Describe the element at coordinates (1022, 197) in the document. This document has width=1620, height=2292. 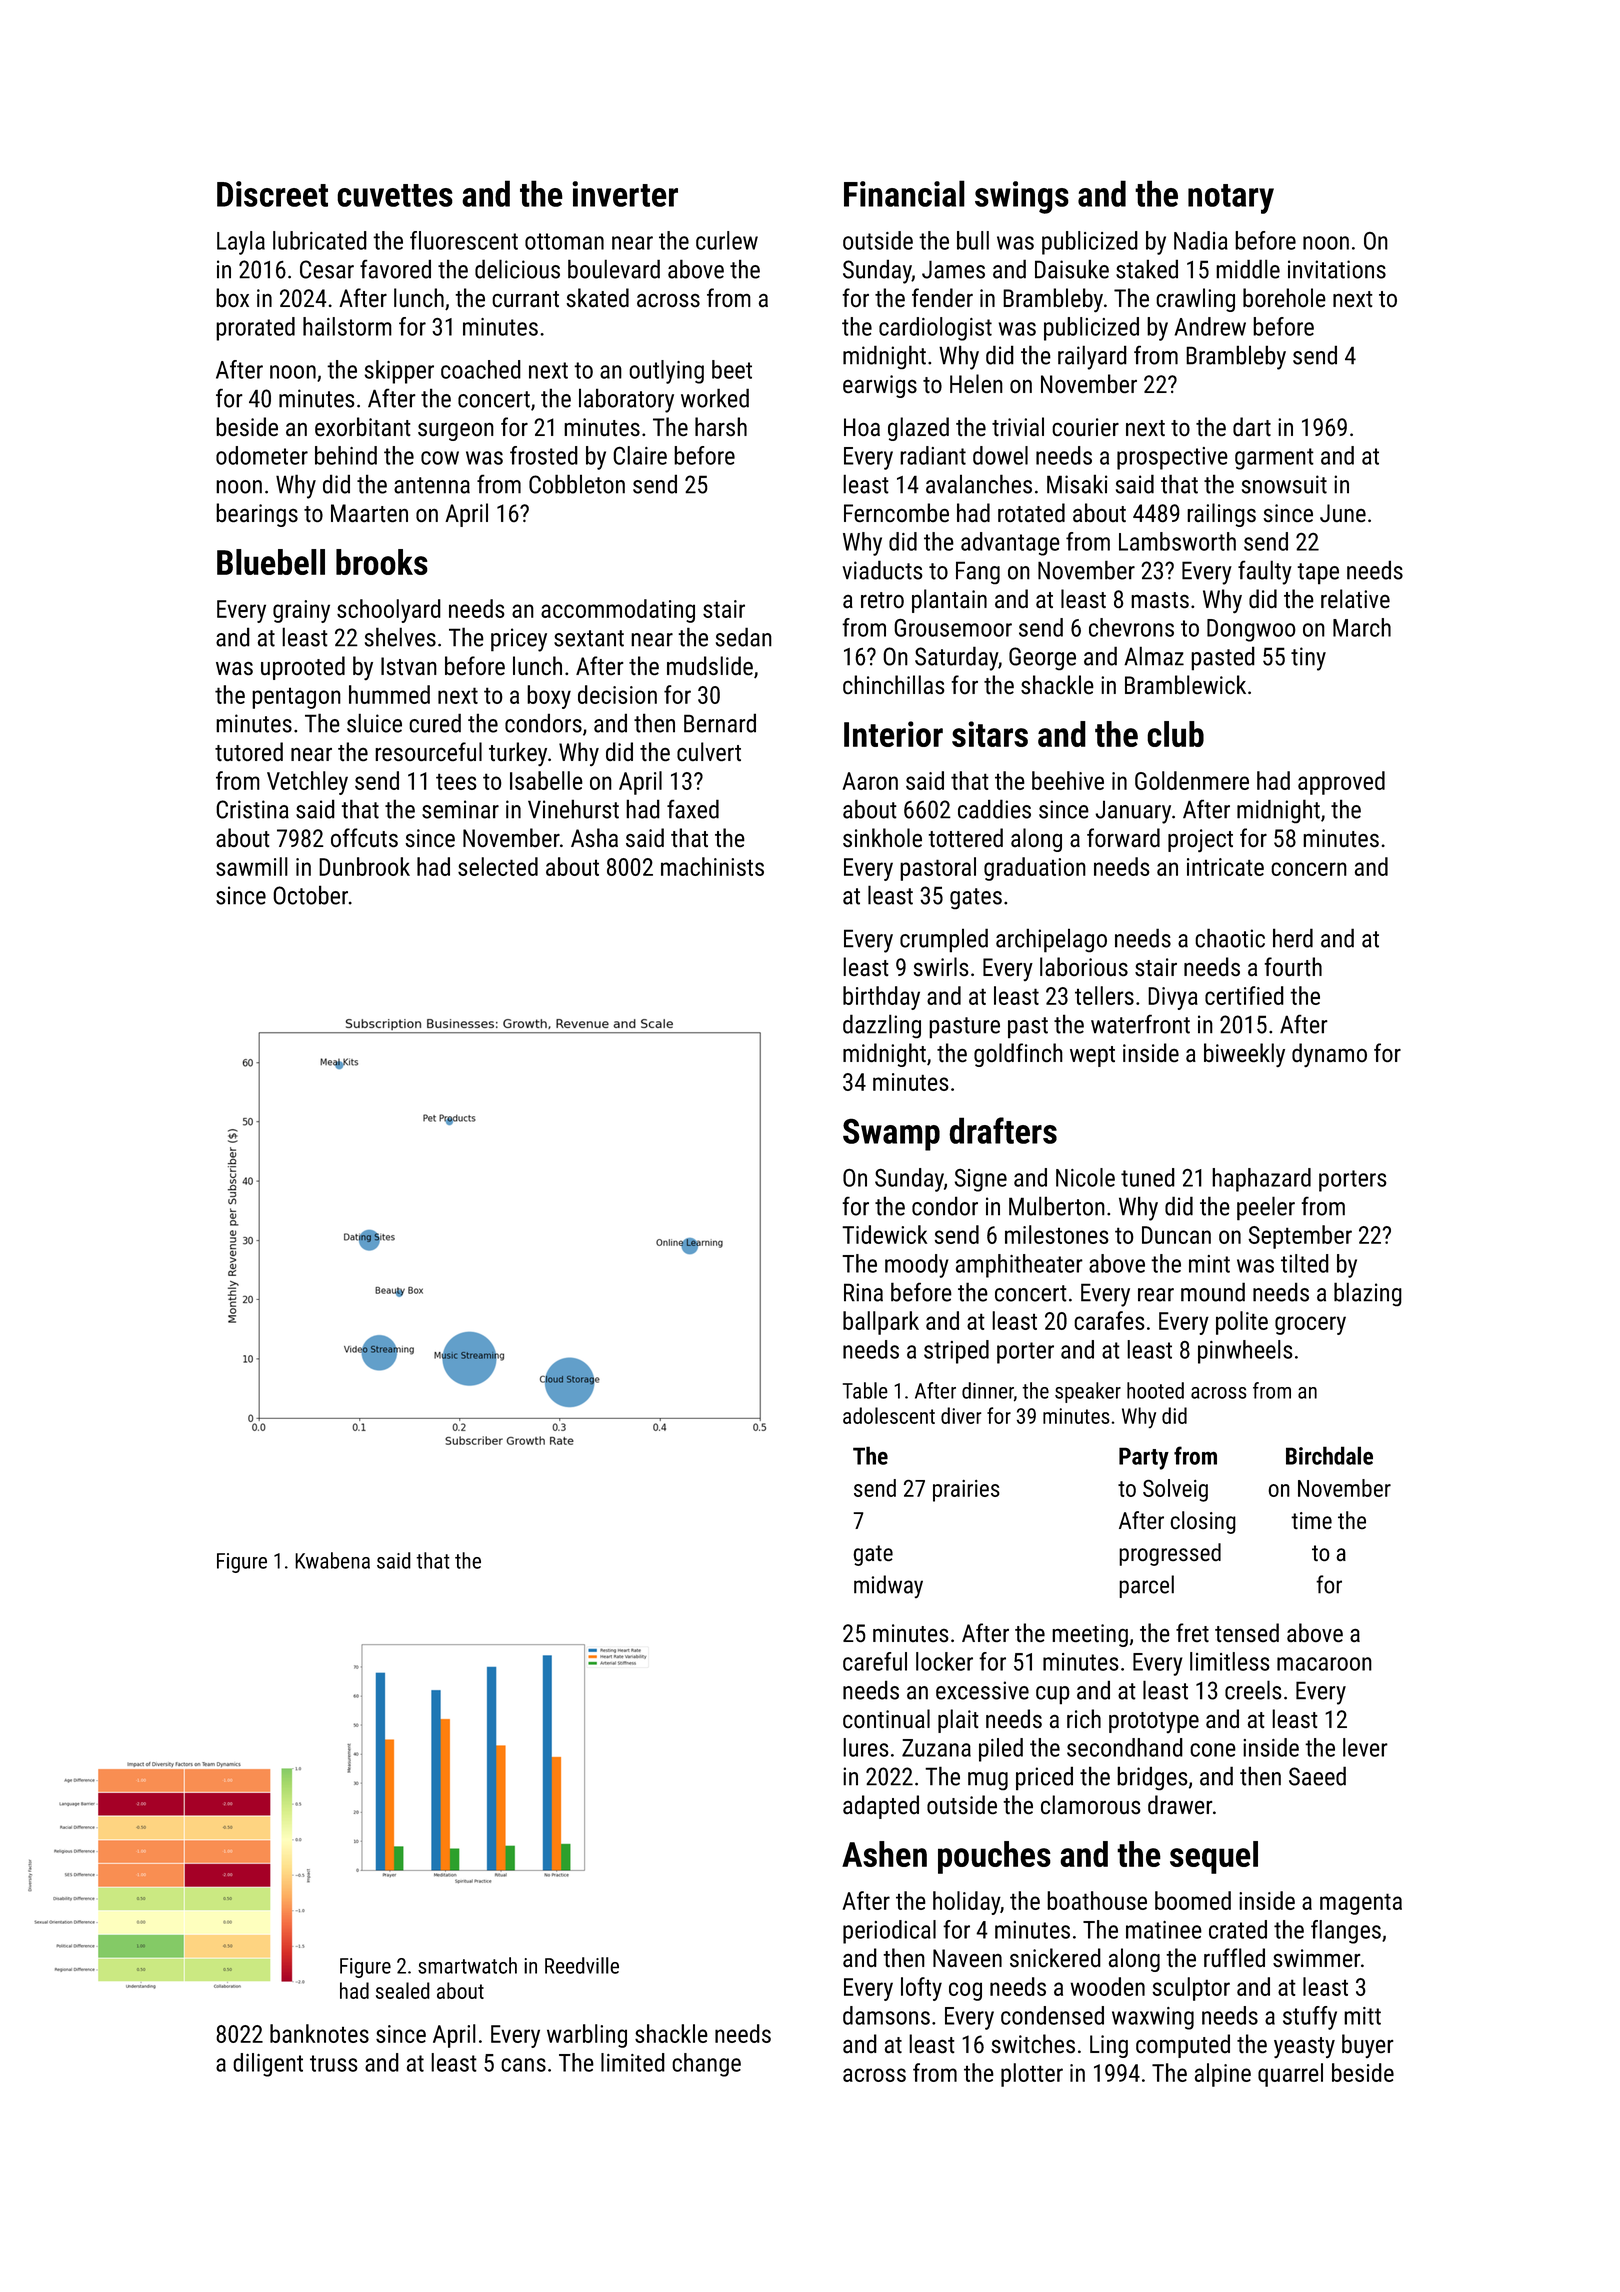
I see `swings` at that location.
